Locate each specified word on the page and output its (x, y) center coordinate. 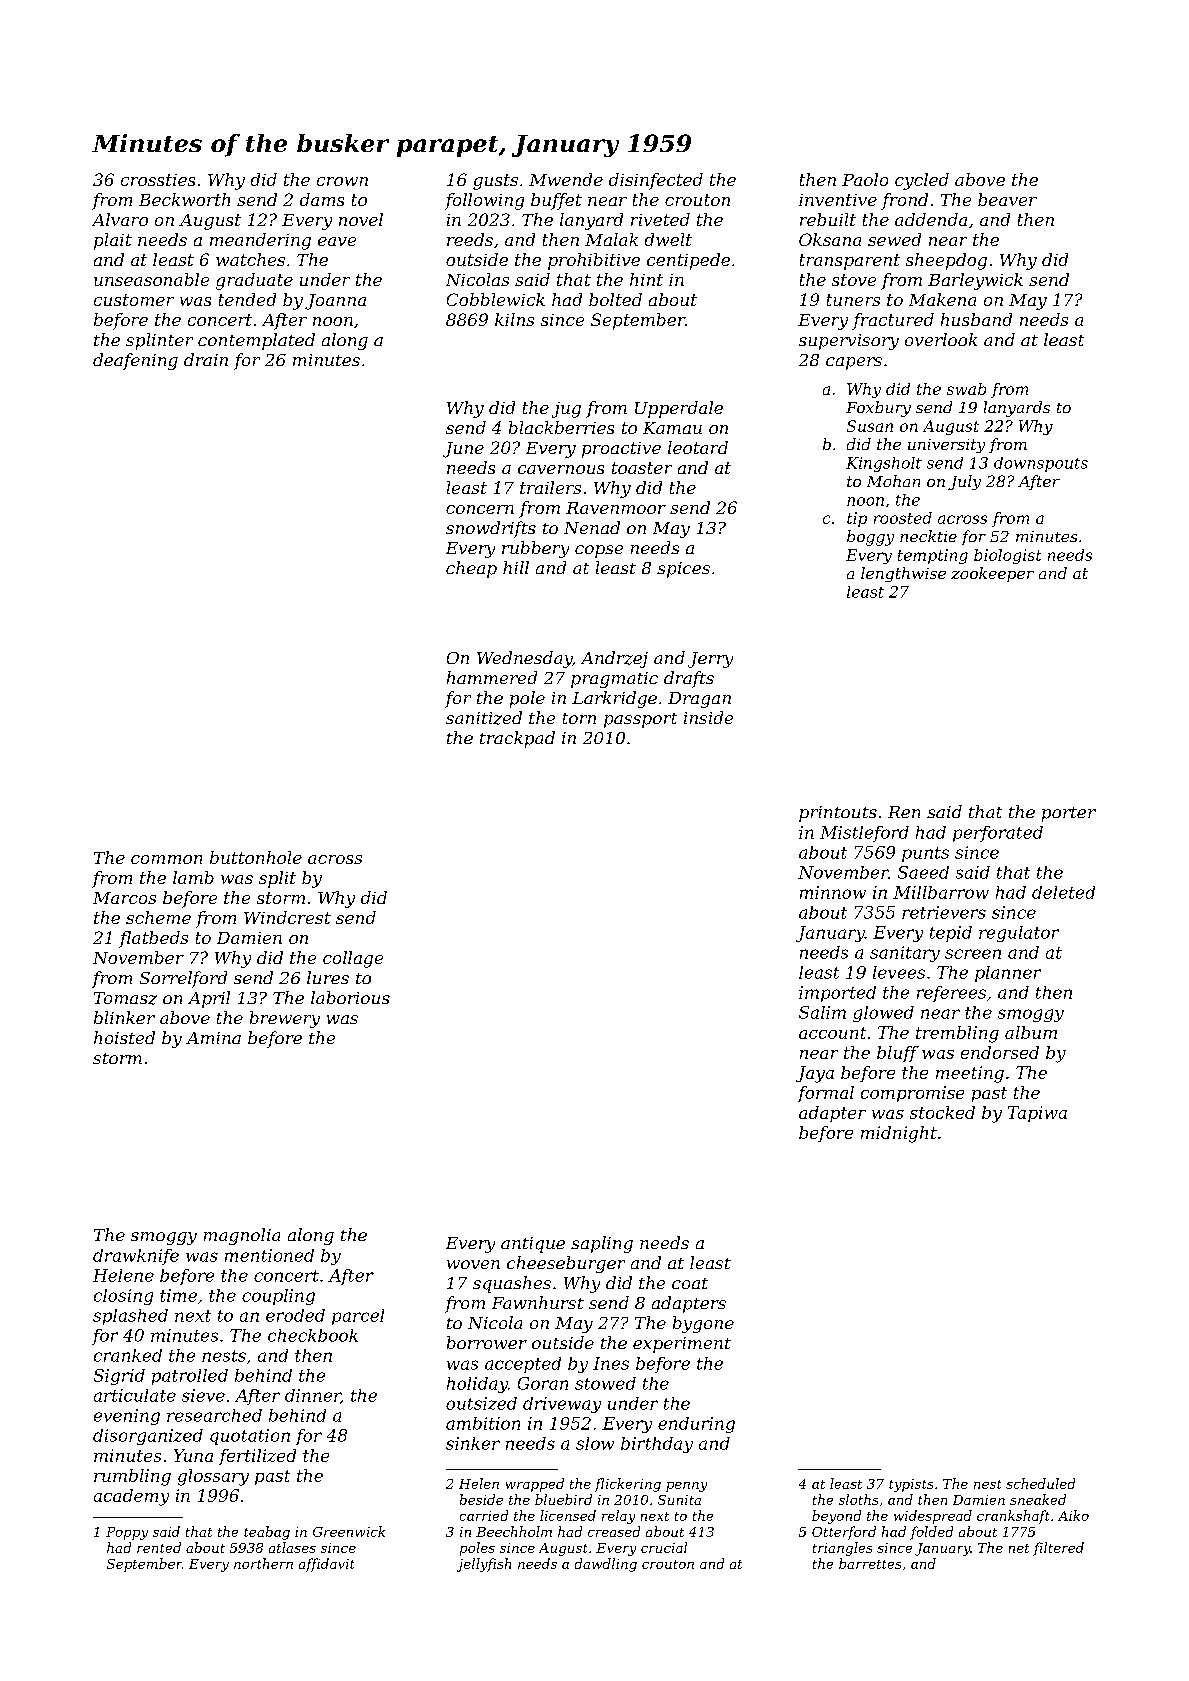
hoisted (124, 1037)
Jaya (815, 1074)
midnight (899, 1134)
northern (263, 1563)
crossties (158, 180)
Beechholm (514, 1531)
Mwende (566, 179)
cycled (922, 181)
